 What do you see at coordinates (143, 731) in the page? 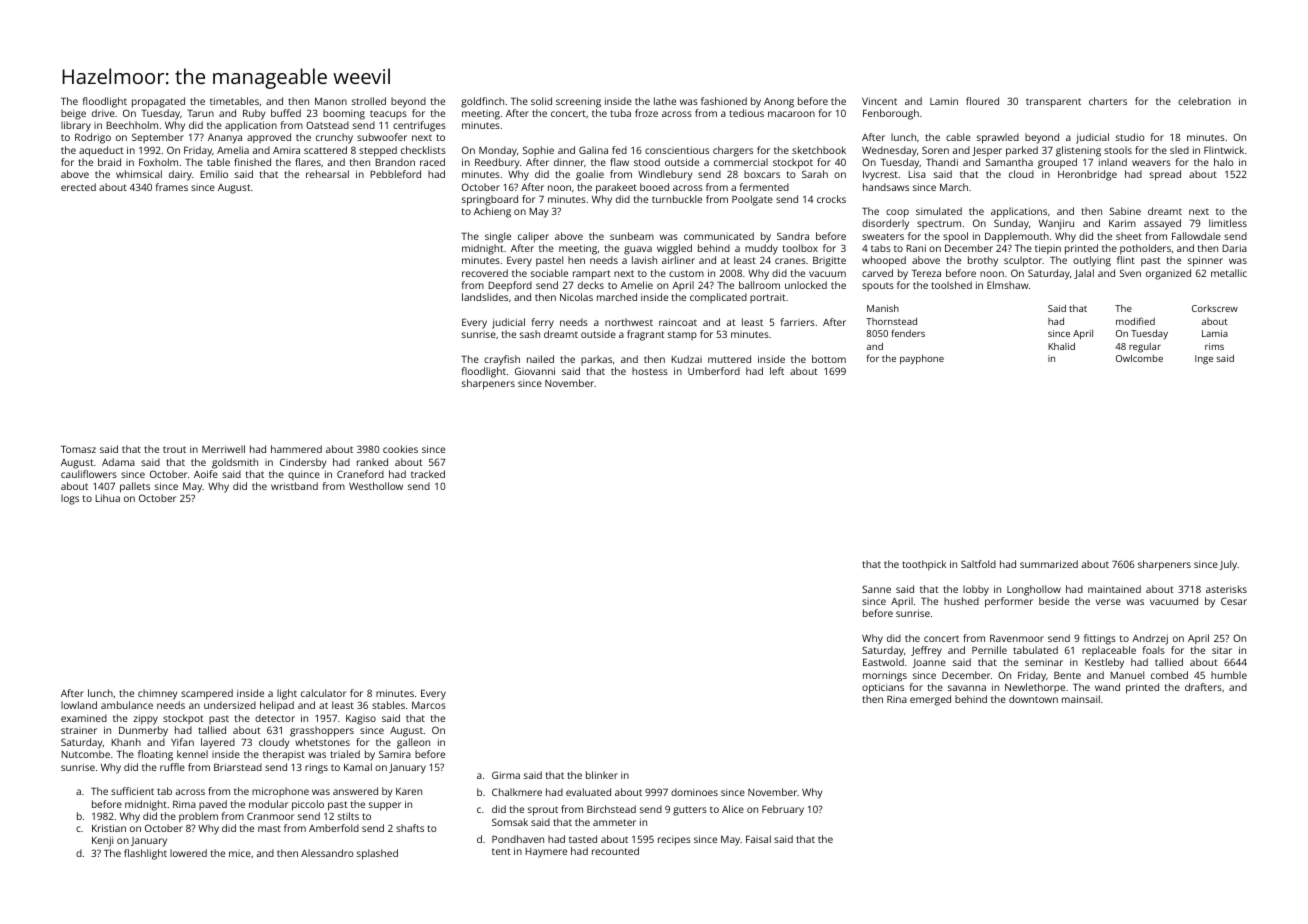
I see `Dunmerby` at bounding box center [143, 731].
